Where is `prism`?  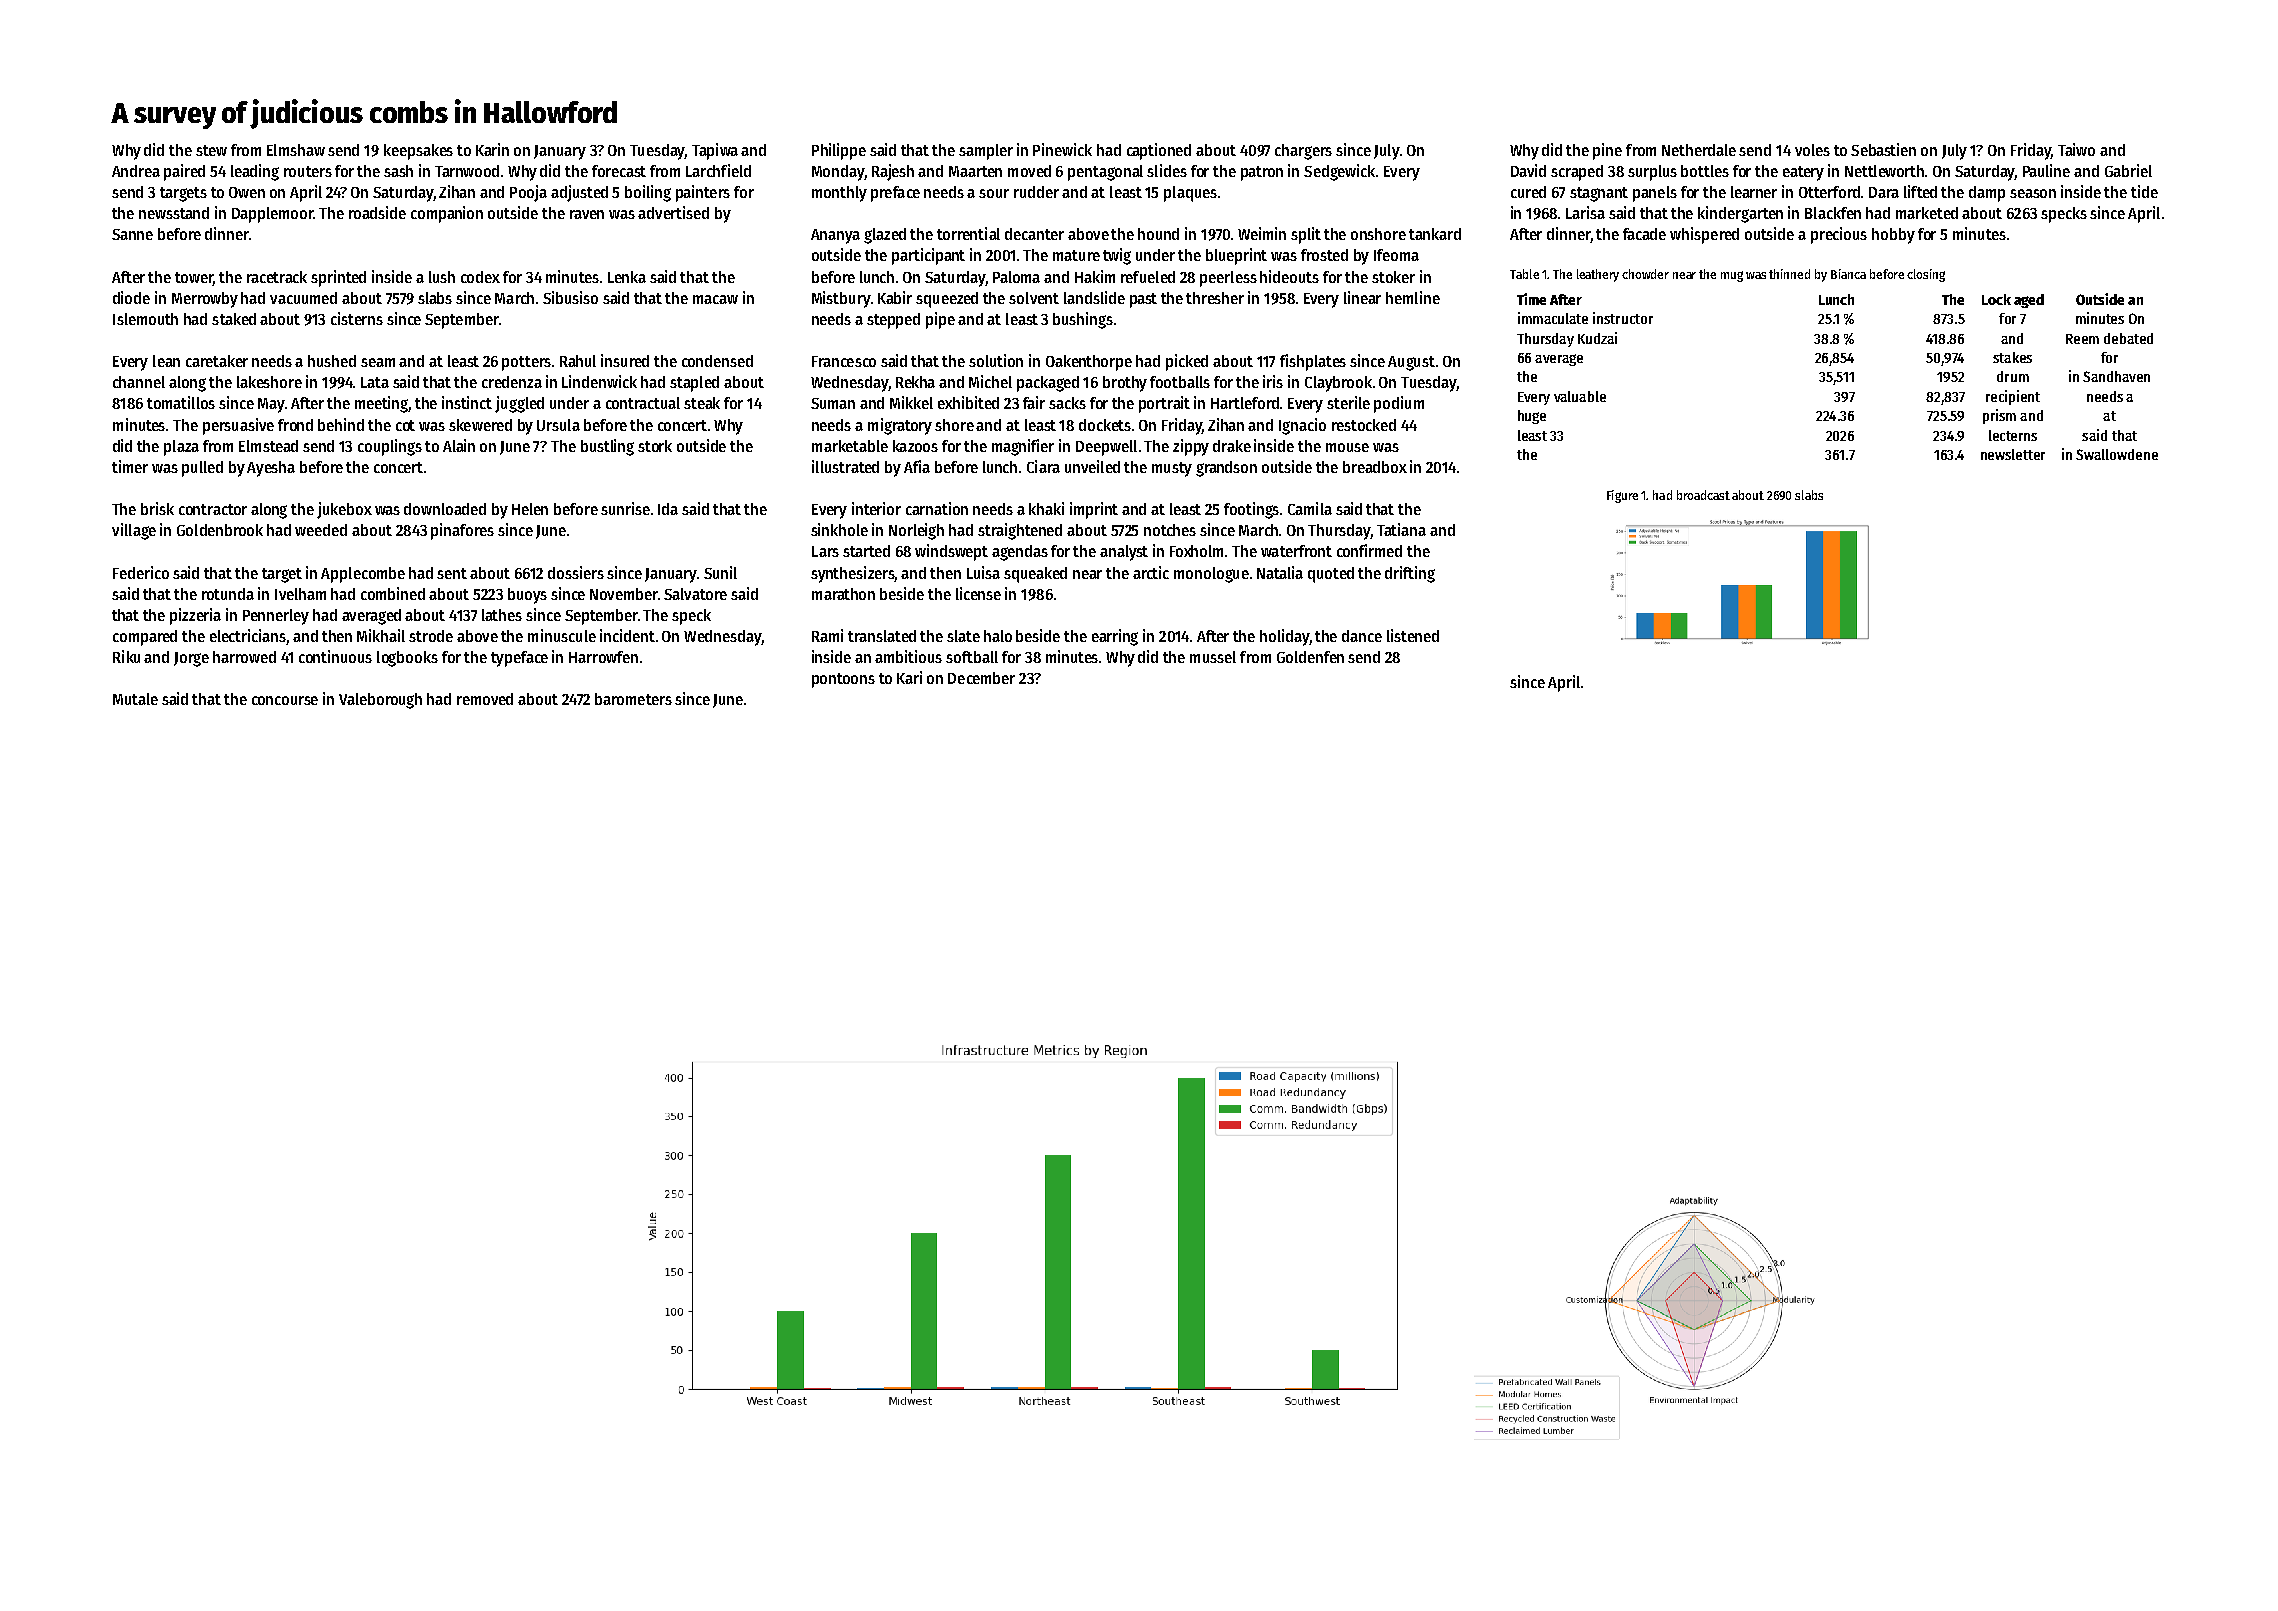
prism is located at coordinates (1999, 416).
